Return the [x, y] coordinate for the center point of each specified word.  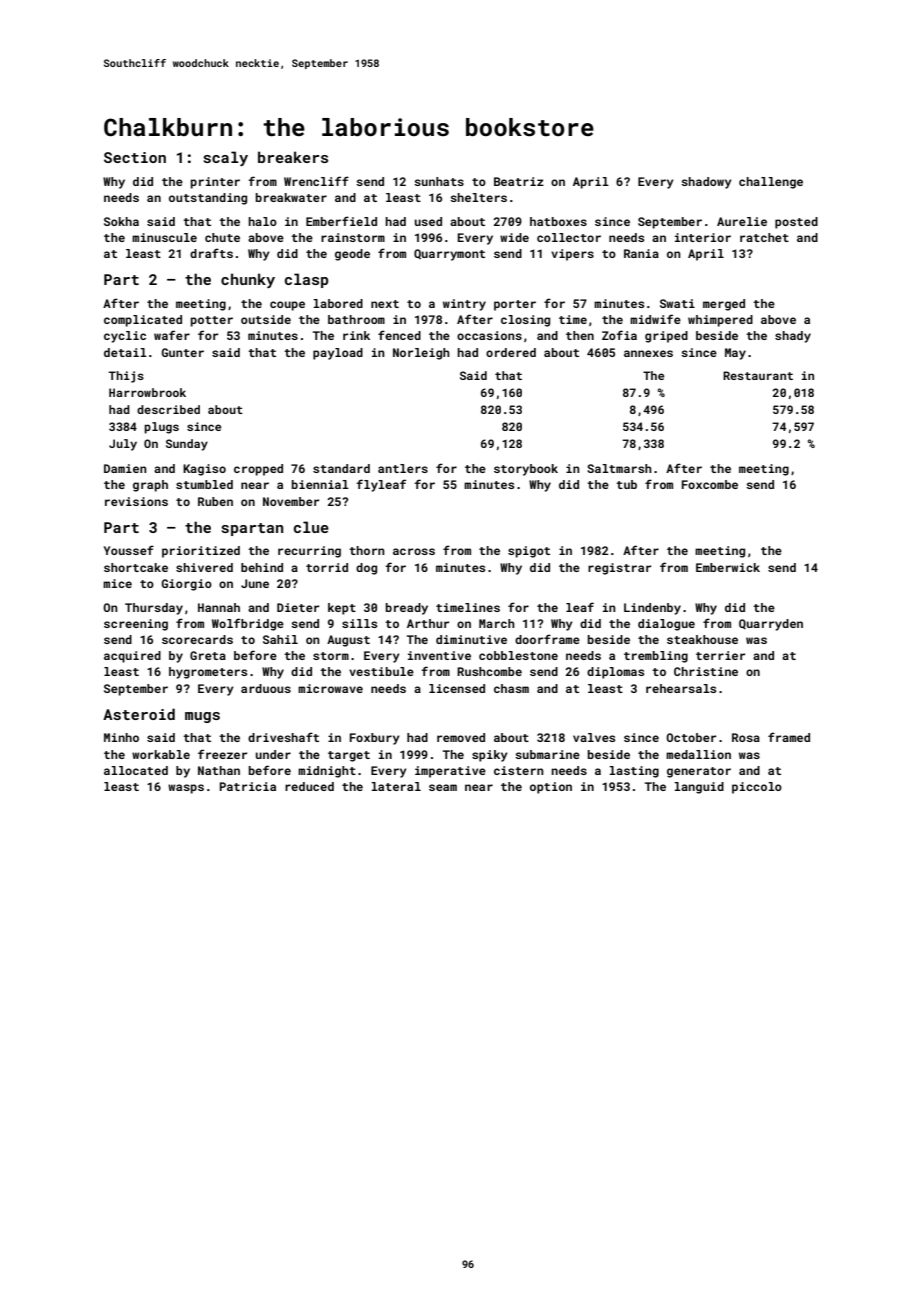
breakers [293, 157]
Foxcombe [710, 484]
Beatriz [519, 181]
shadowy [706, 183]
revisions [136, 501]
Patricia [248, 786]
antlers [403, 468]
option [551, 788]
